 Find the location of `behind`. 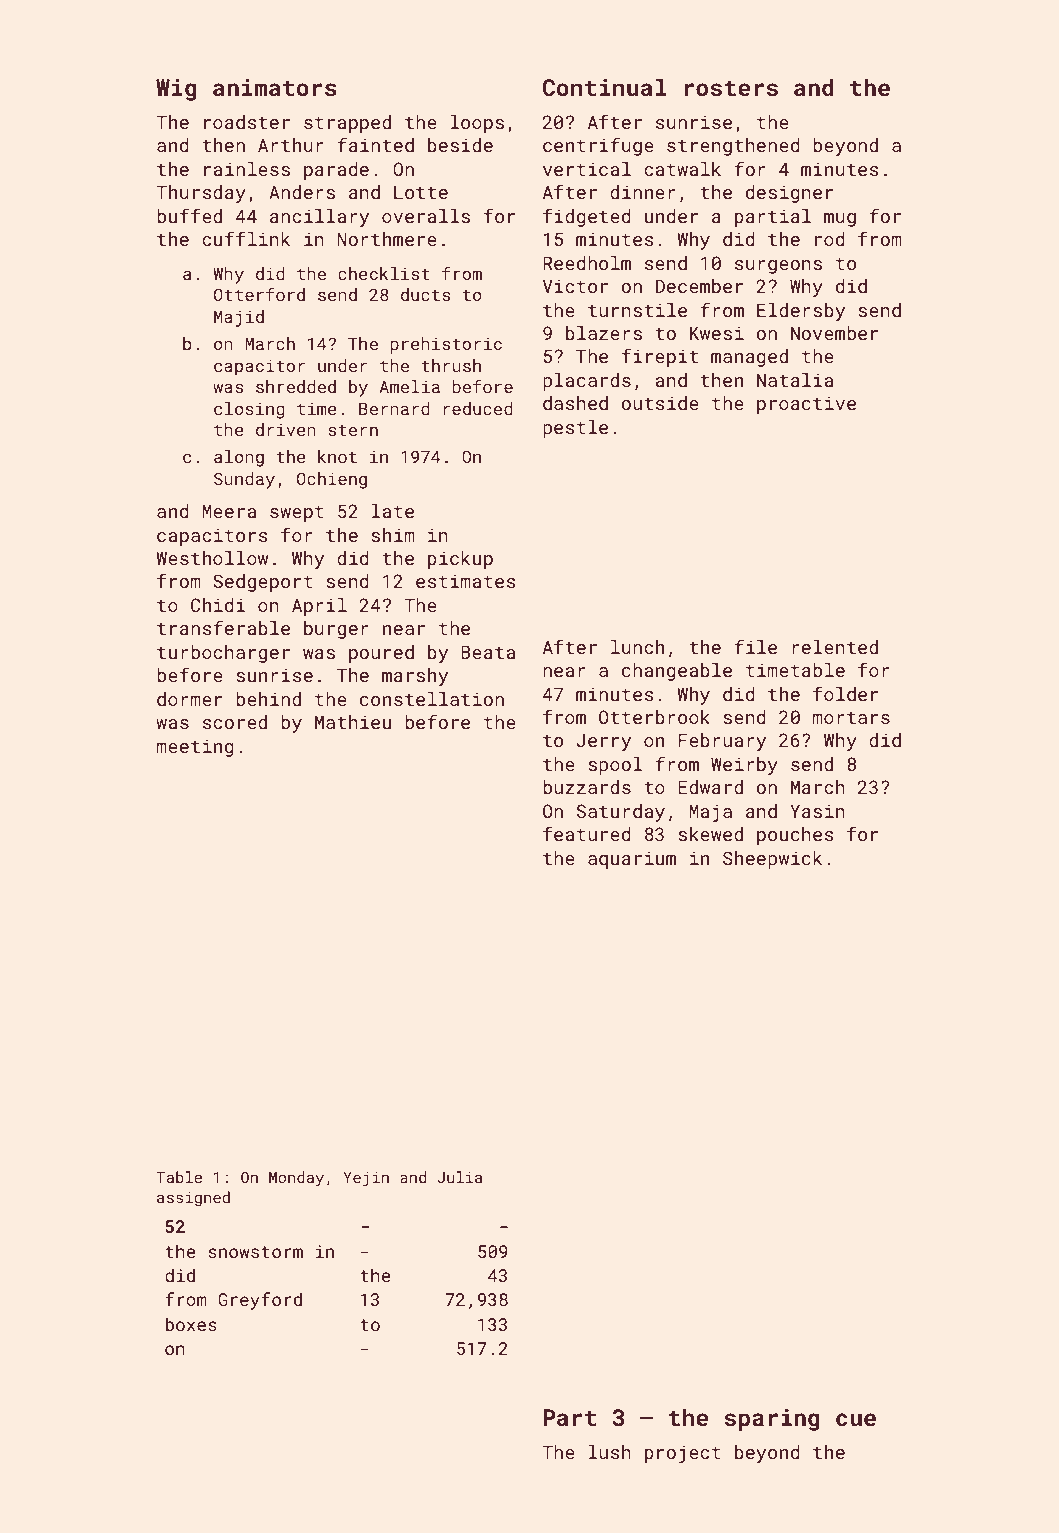

behind is located at coordinates (268, 699).
